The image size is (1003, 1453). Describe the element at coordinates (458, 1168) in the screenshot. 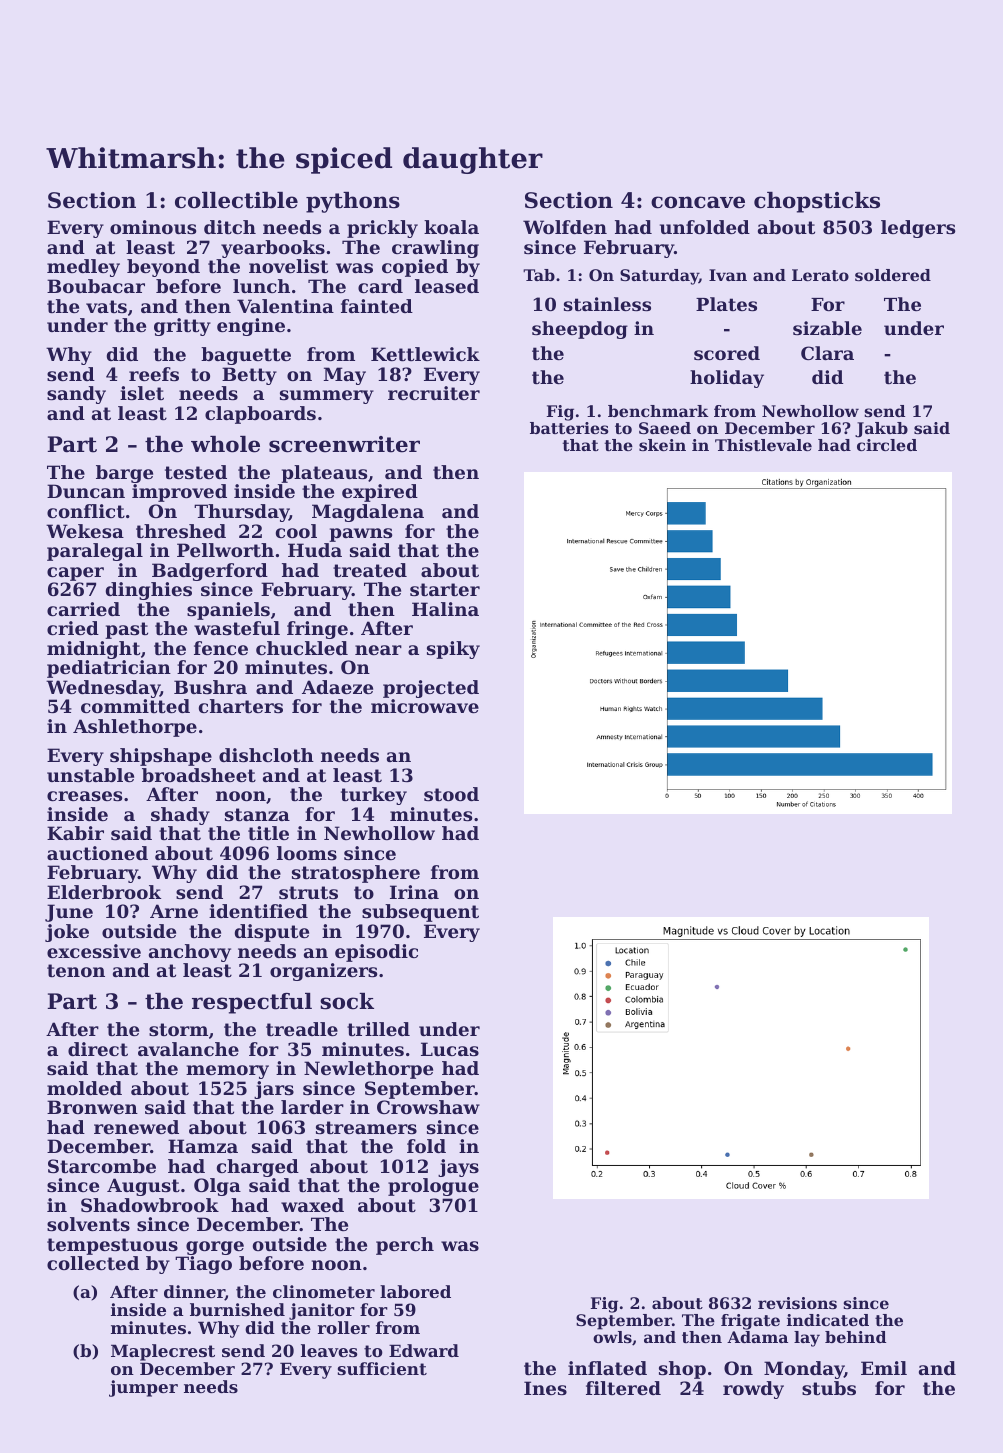

I see `jays` at that location.
